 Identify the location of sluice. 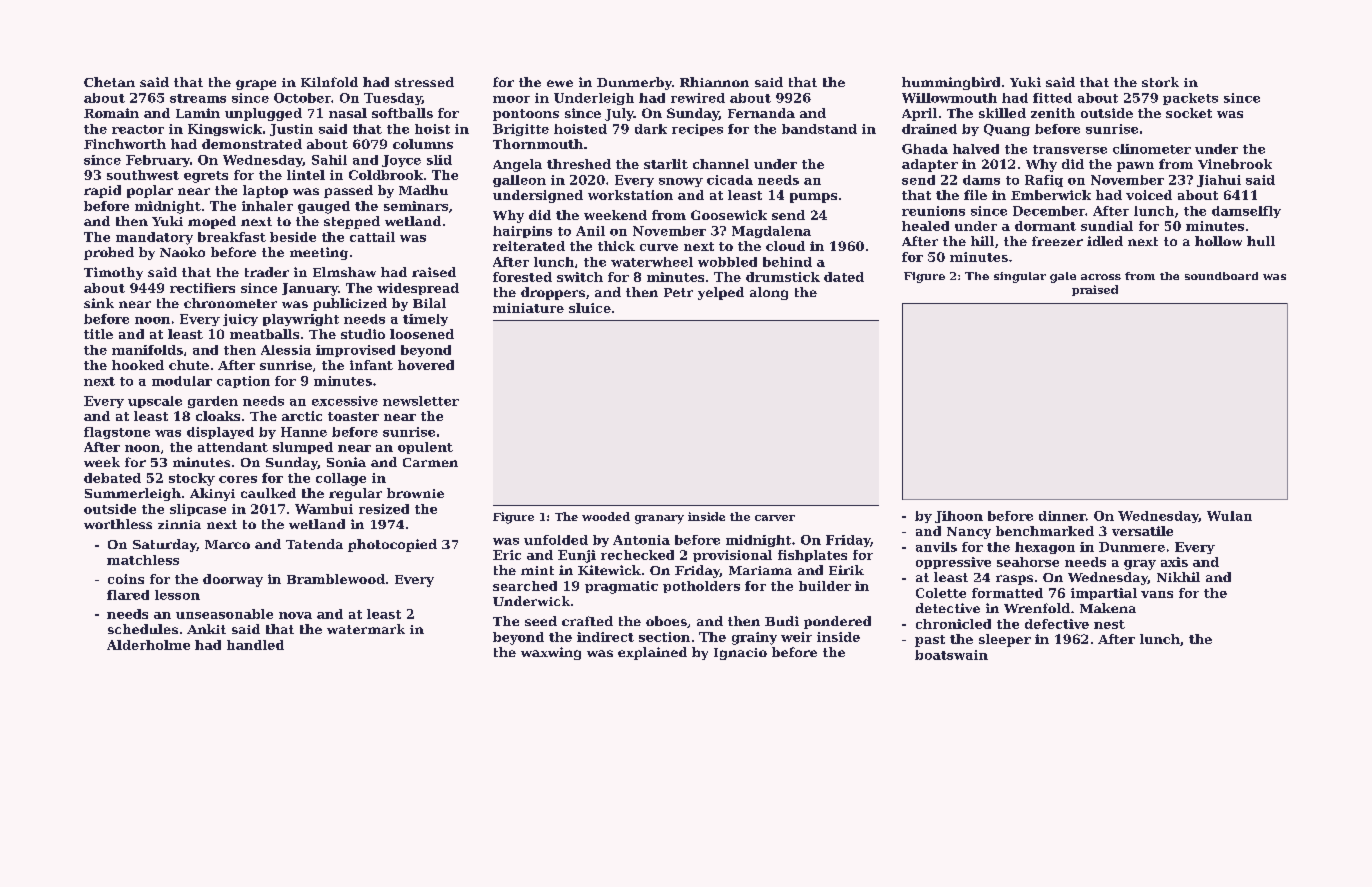
(590, 308).
